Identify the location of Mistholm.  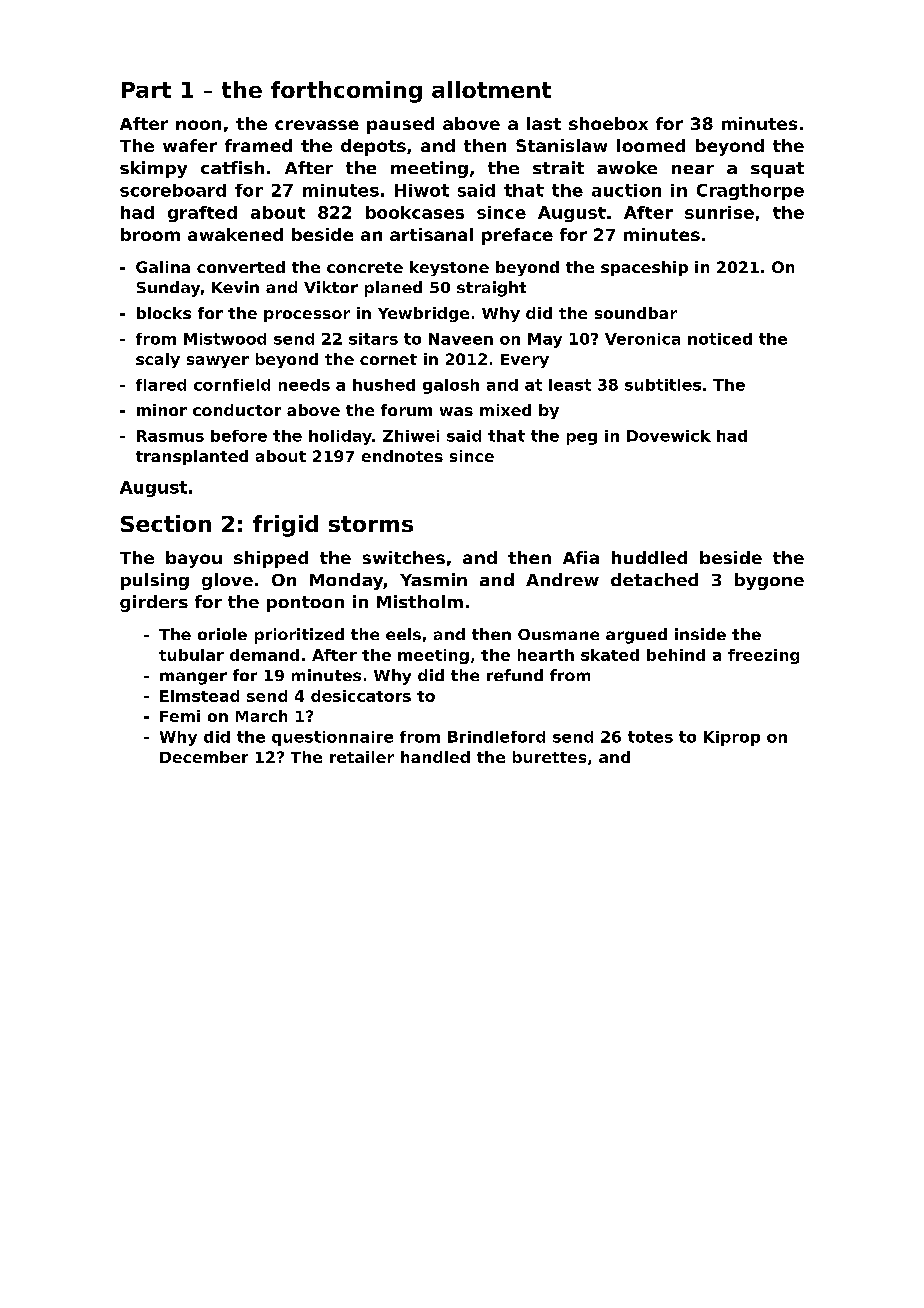
(420, 601).
